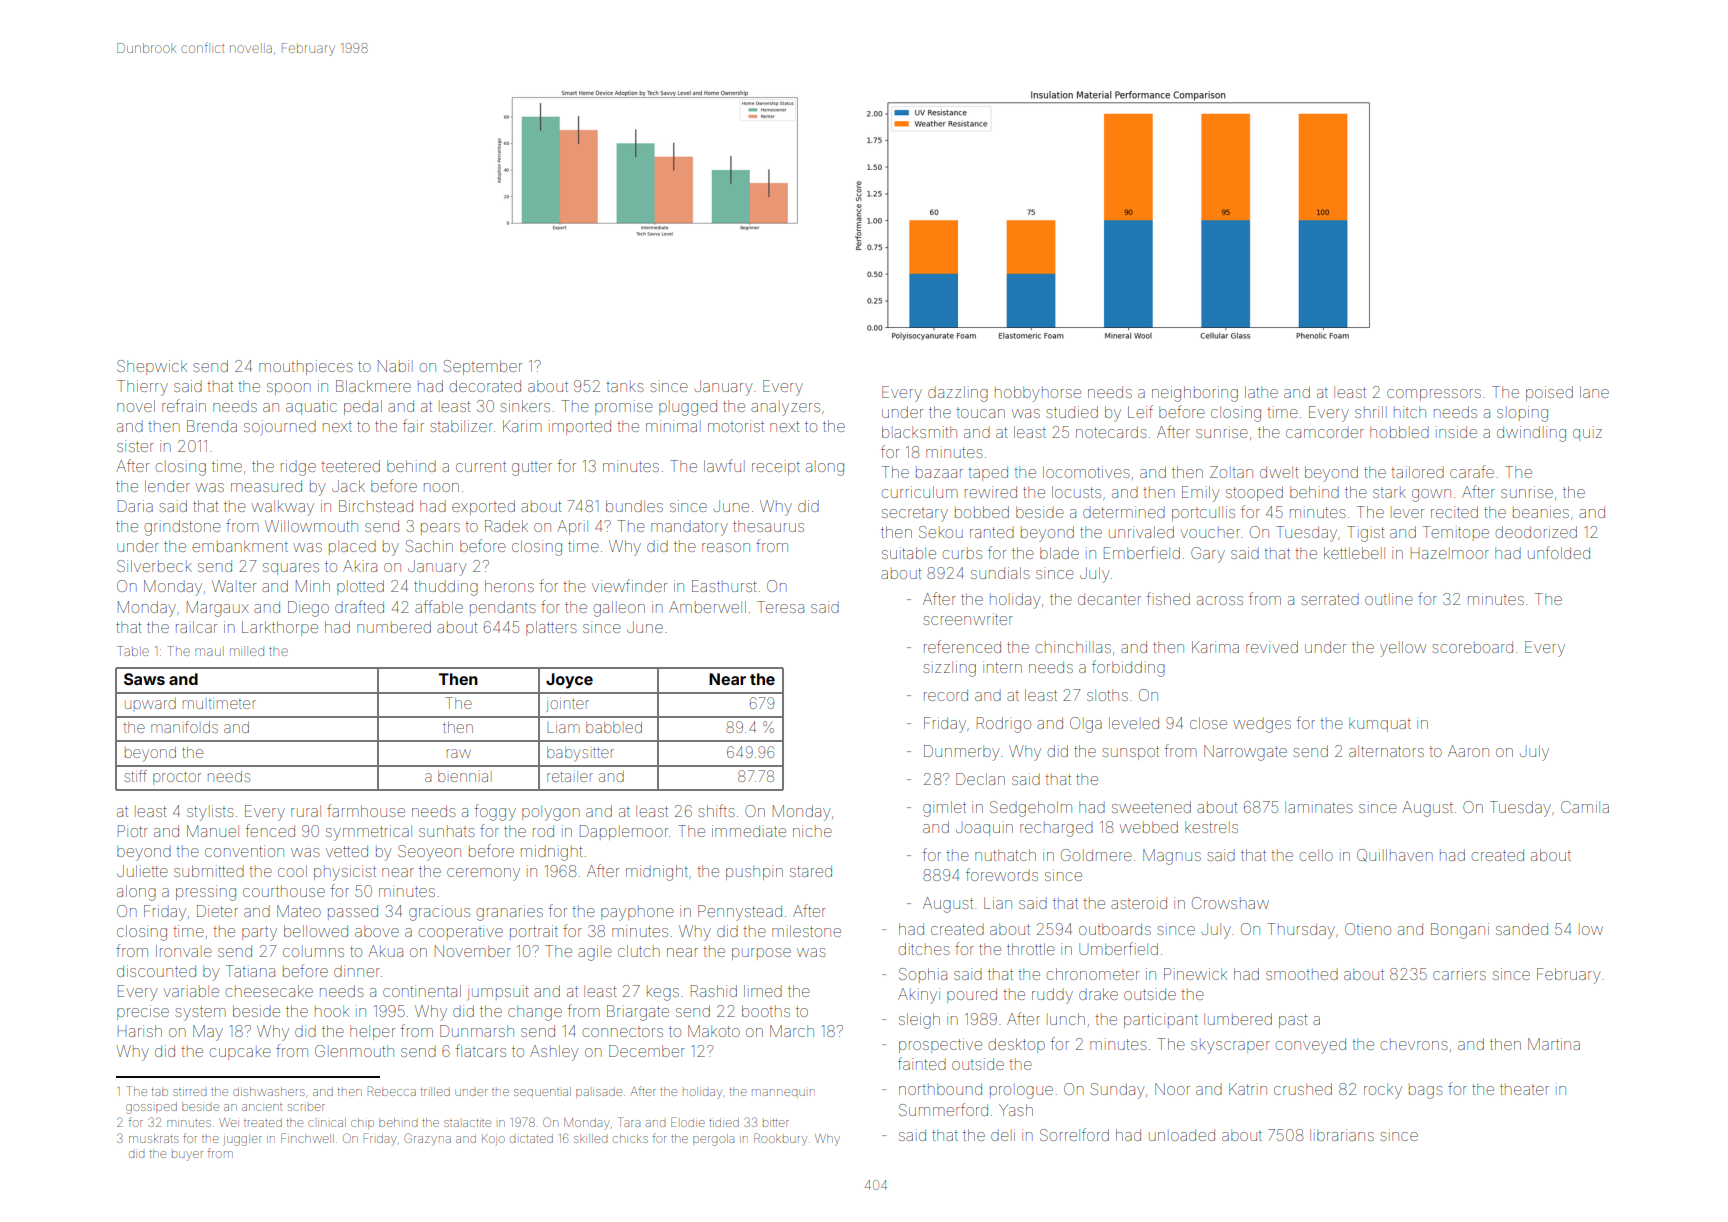 The height and width of the page is (1222, 1728). I want to click on Joaquin, so click(984, 828).
